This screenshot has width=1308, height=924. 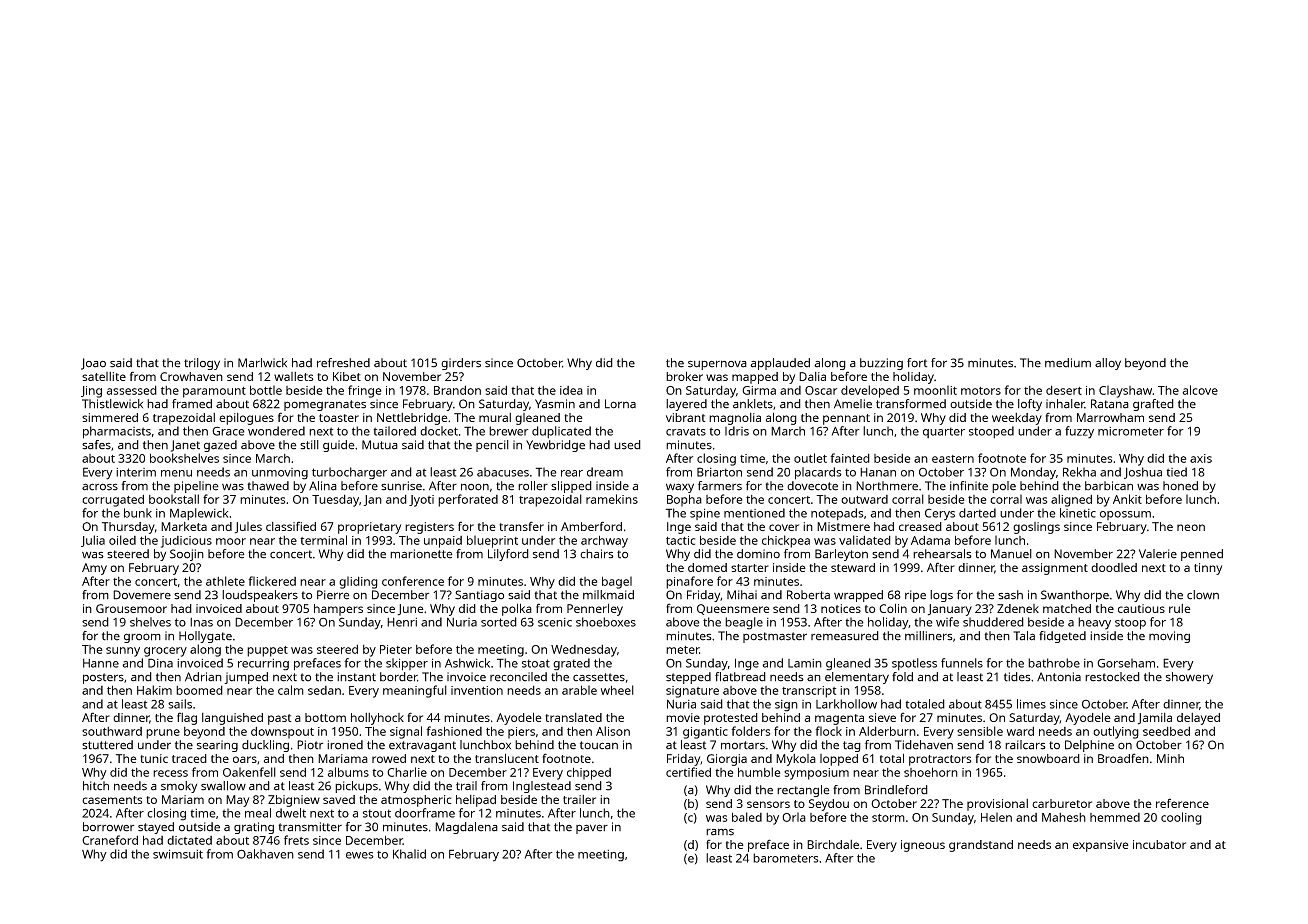 I want to click on tinny, so click(x=1208, y=569).
